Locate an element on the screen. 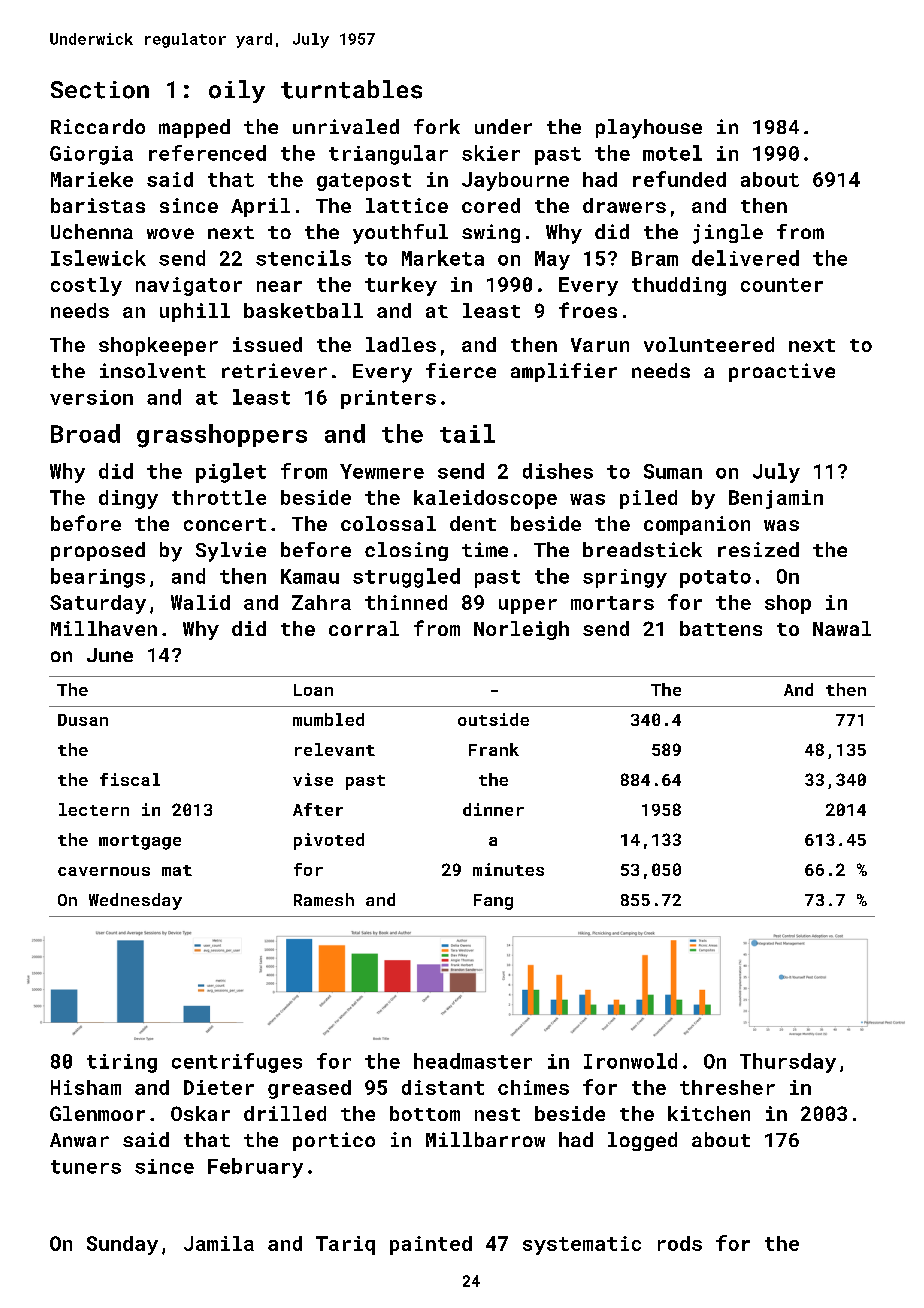  baristas is located at coordinates (98, 205).
